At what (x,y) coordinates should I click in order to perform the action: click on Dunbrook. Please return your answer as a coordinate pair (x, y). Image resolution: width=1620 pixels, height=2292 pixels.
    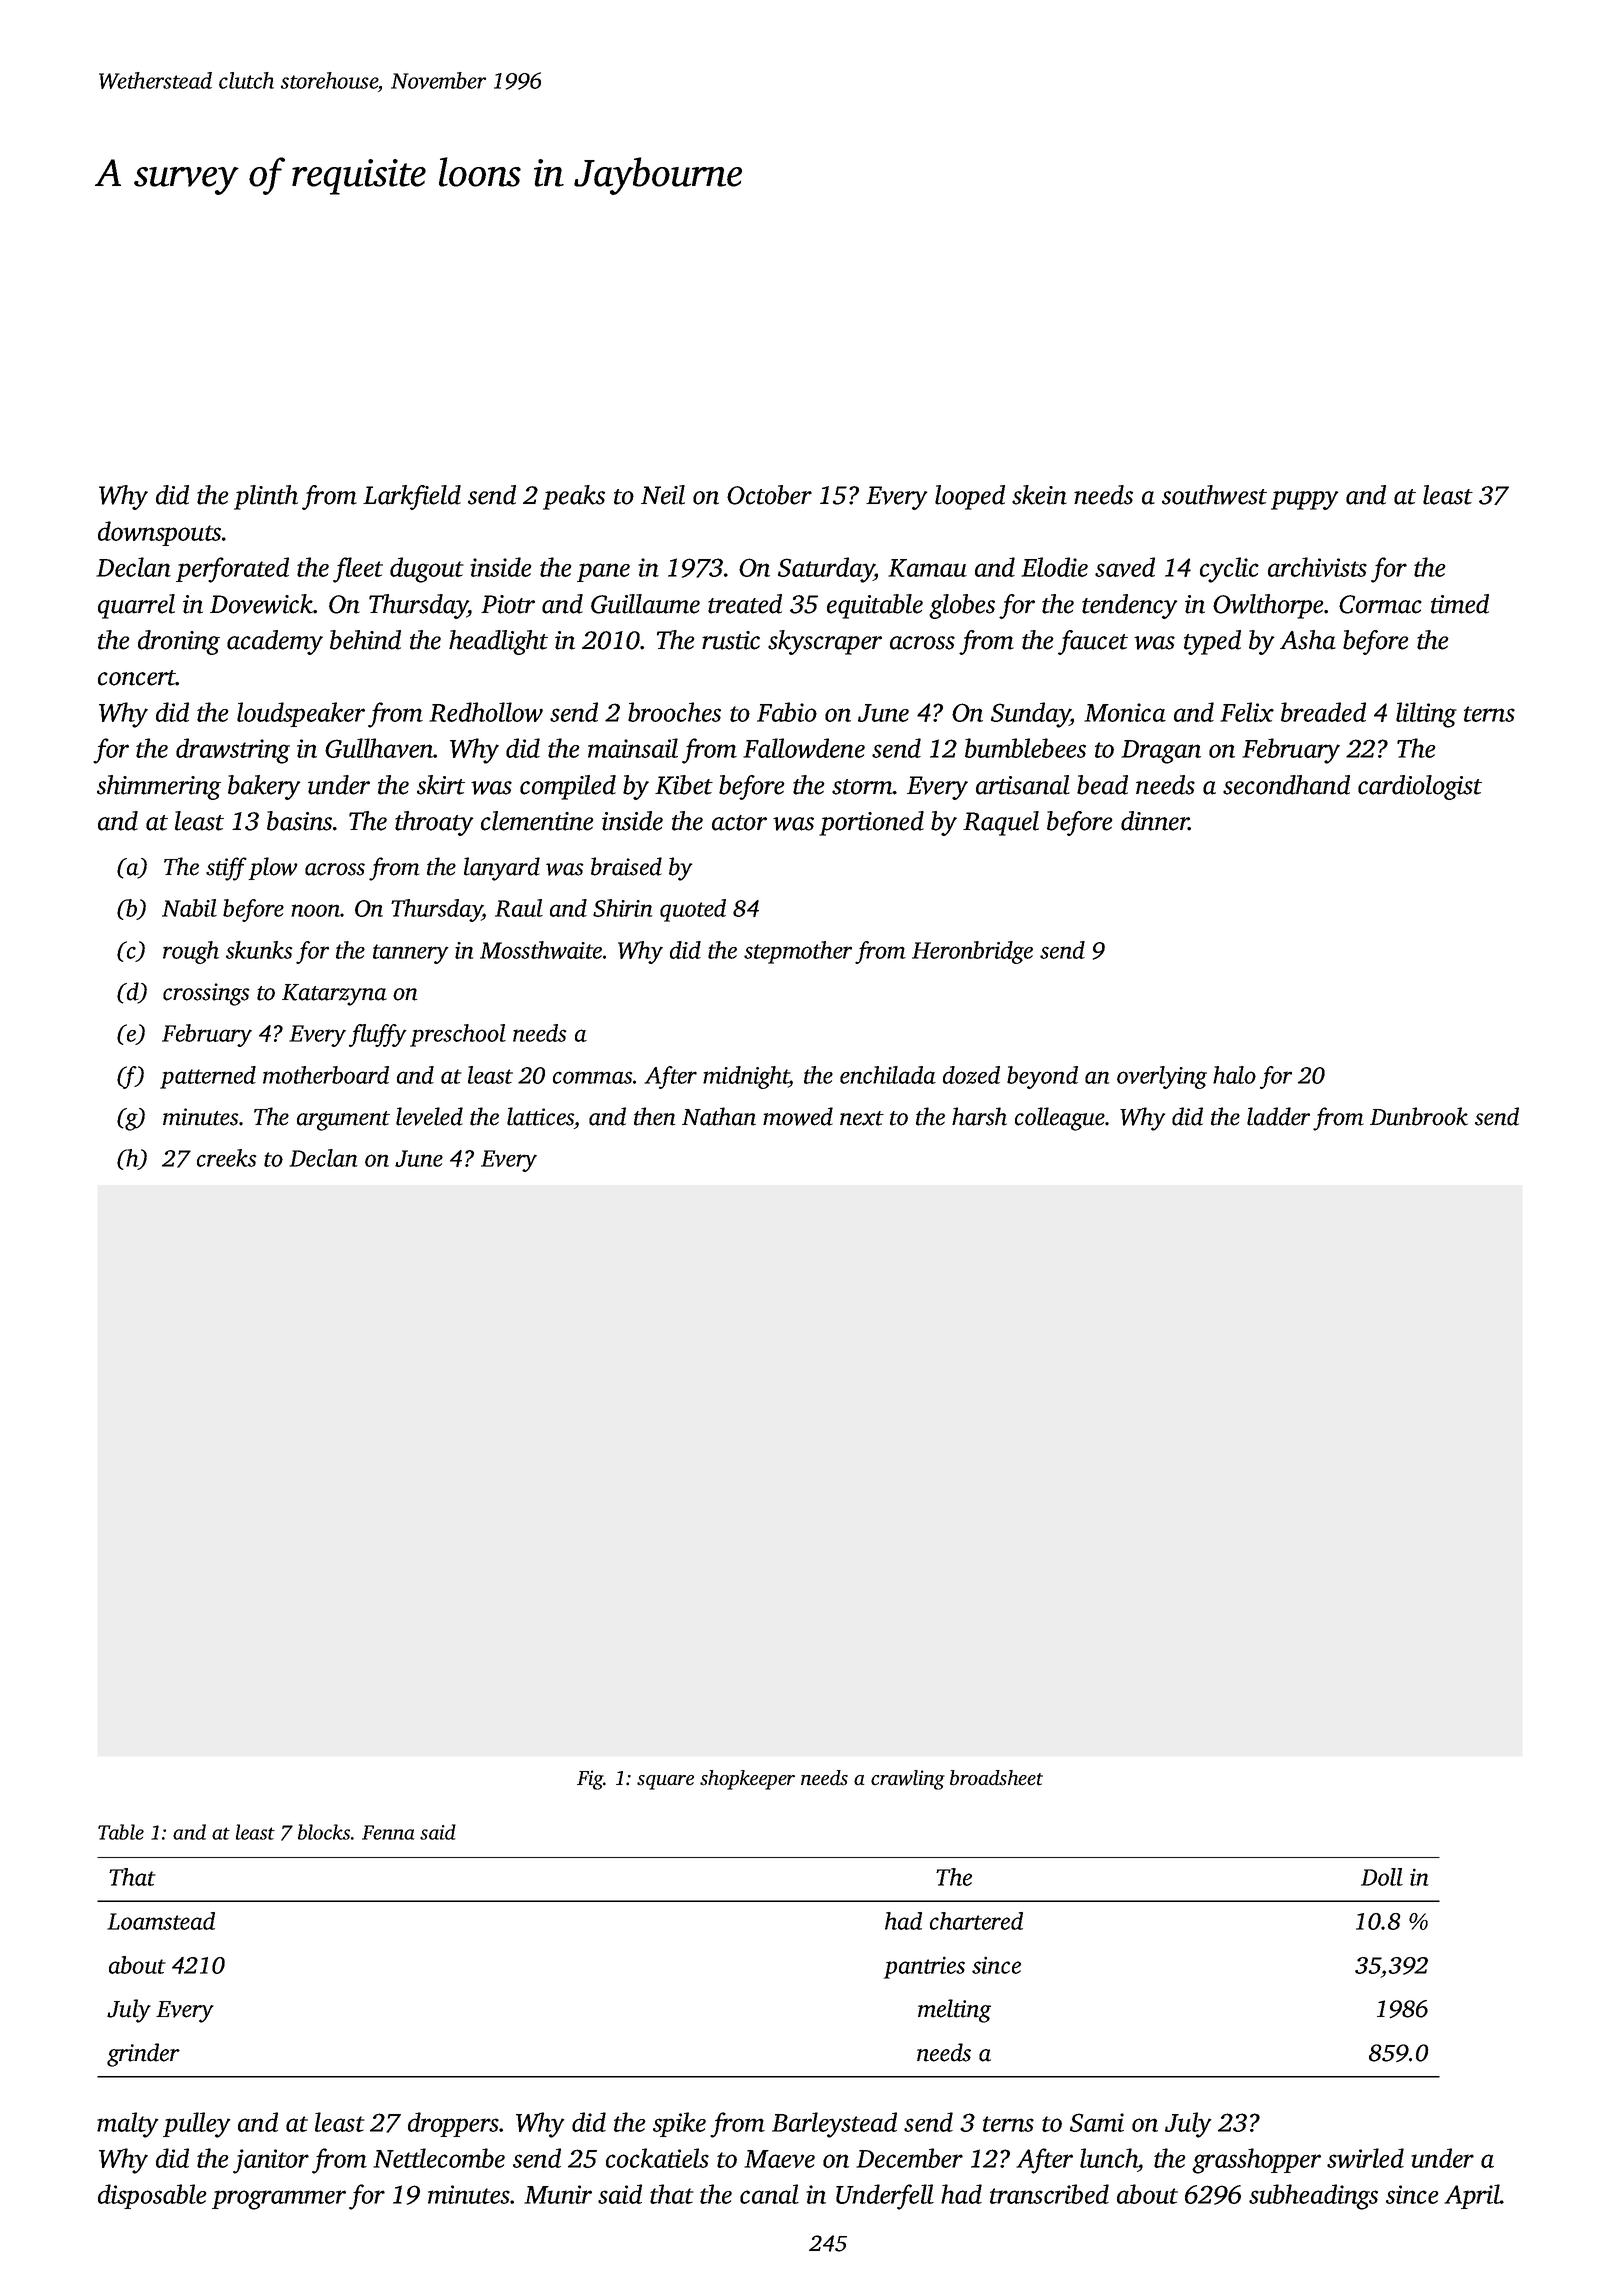
    Looking at the image, I should click on (1419, 1116).
